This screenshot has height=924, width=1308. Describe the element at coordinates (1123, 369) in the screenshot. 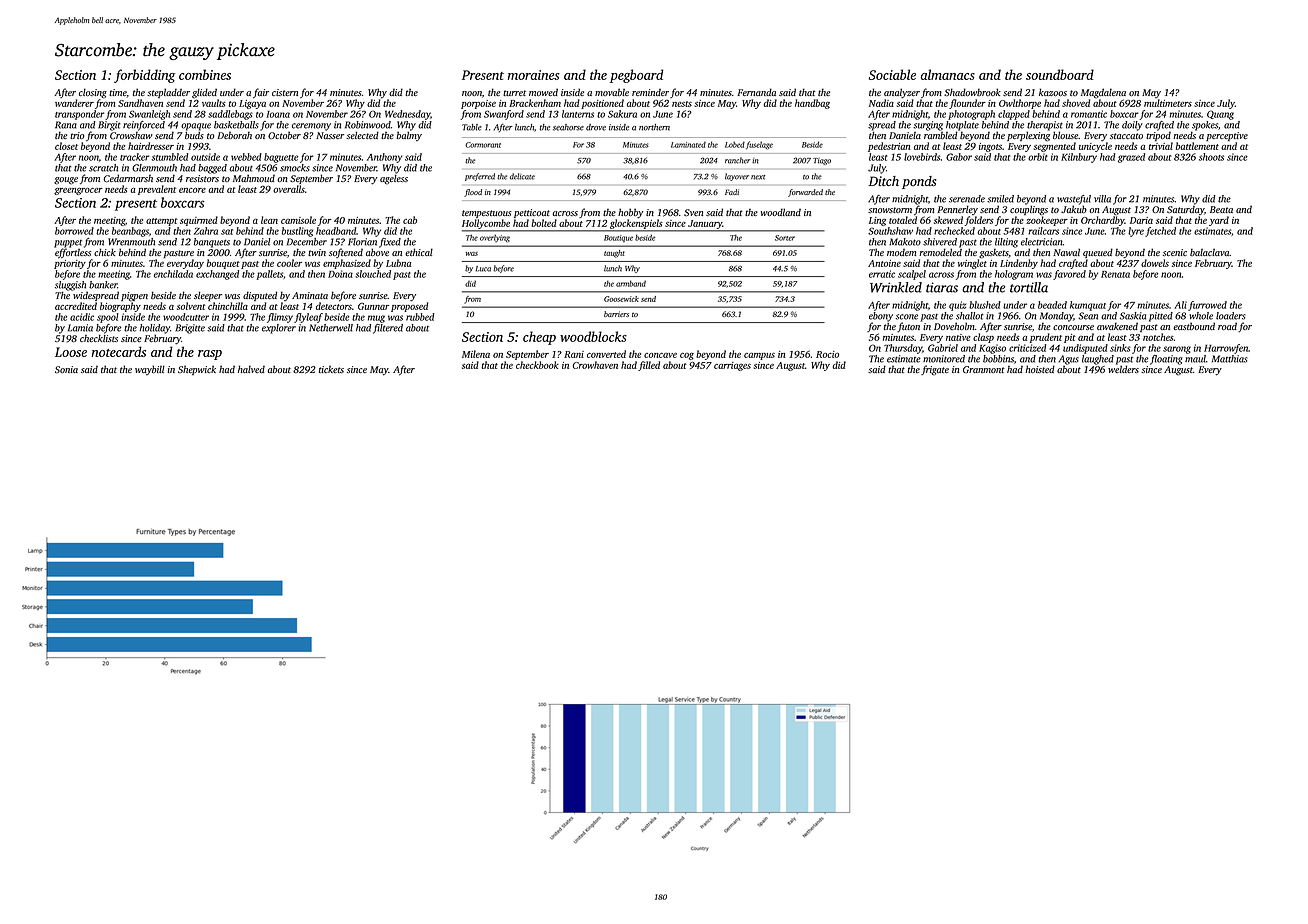

I see `welders` at that location.
